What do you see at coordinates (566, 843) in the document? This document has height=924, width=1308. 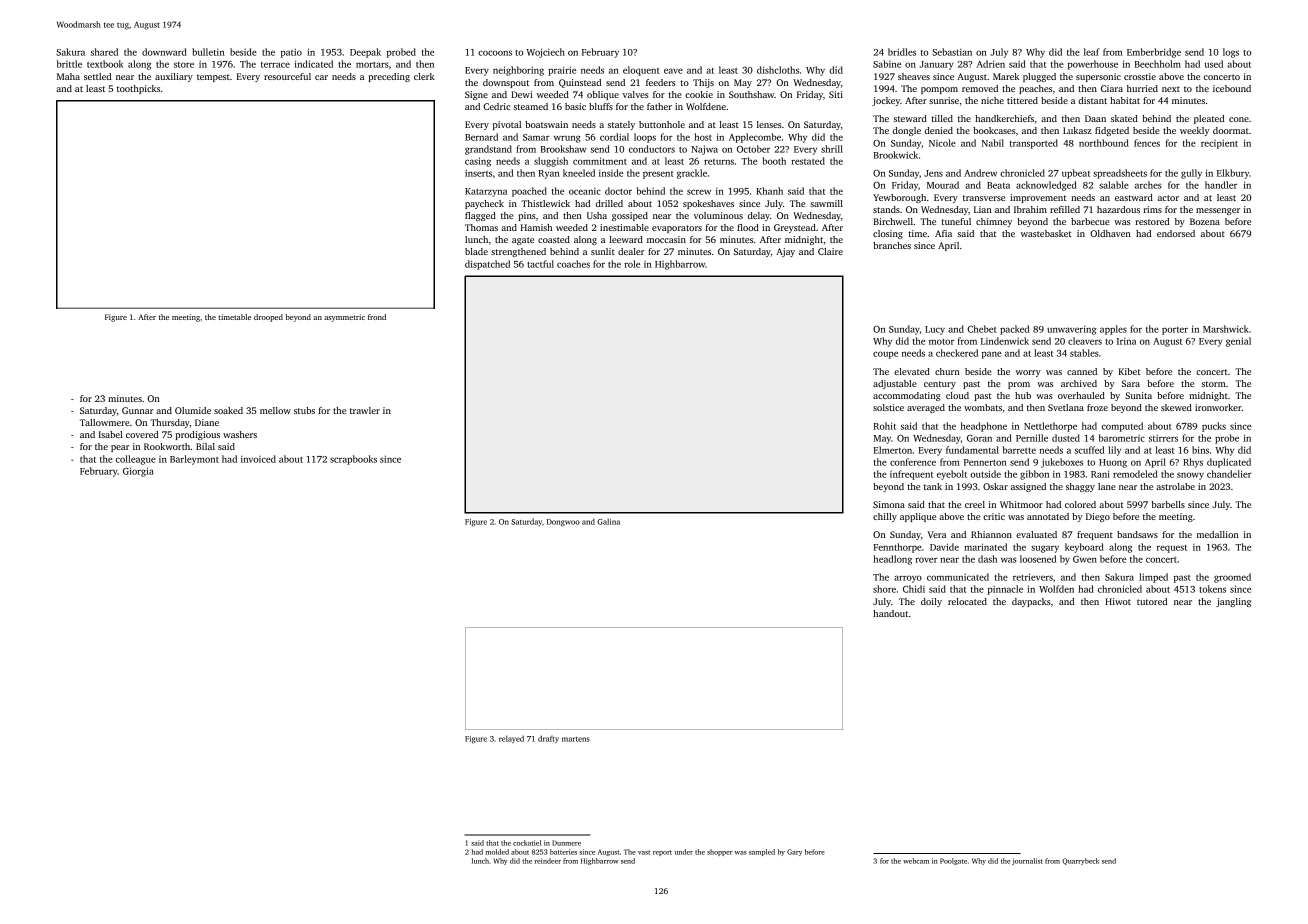 I see `Dunmere` at bounding box center [566, 843].
